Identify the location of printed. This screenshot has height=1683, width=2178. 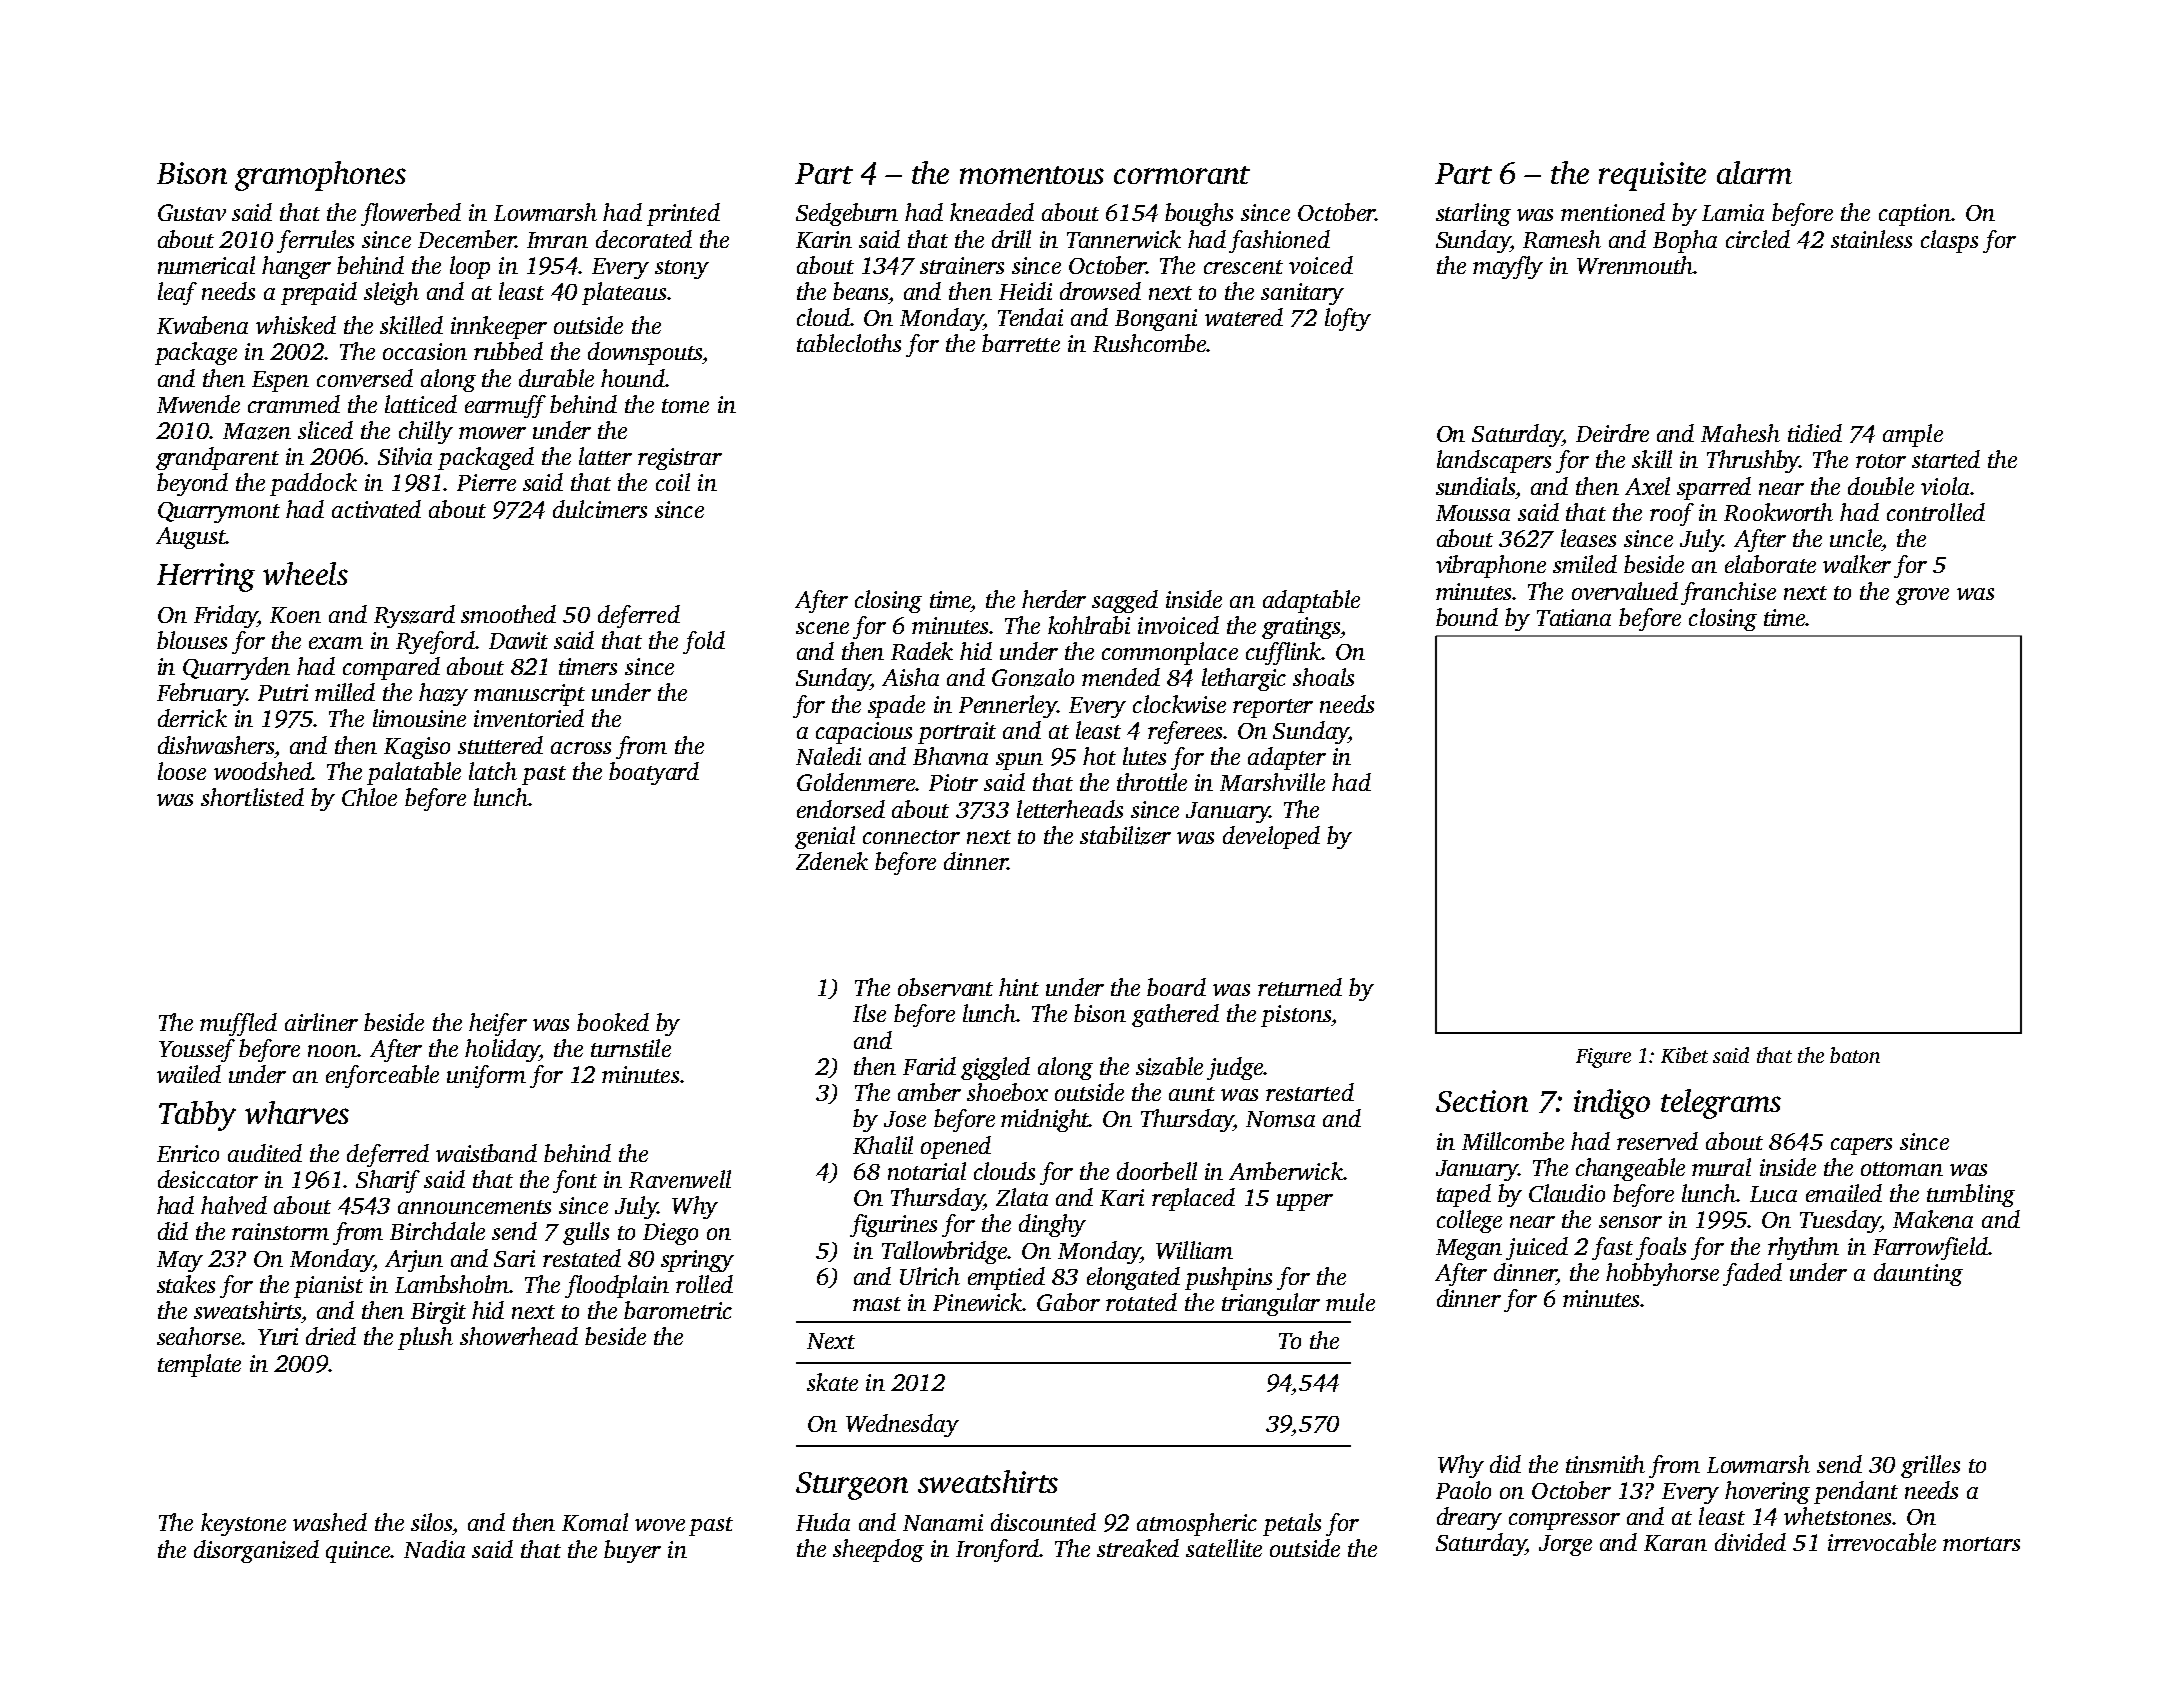
(683, 214).
